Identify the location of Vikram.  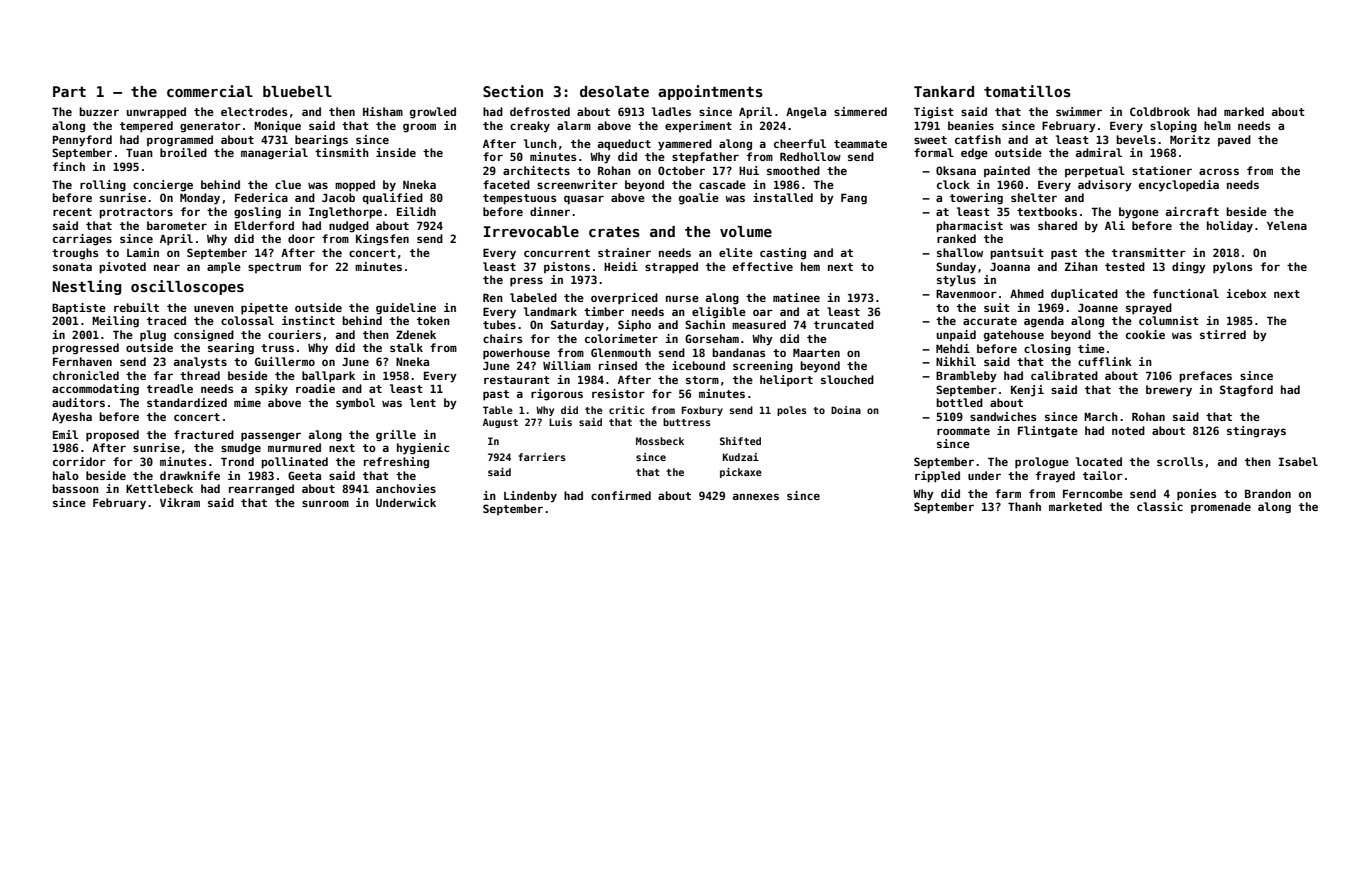
(180, 502).
